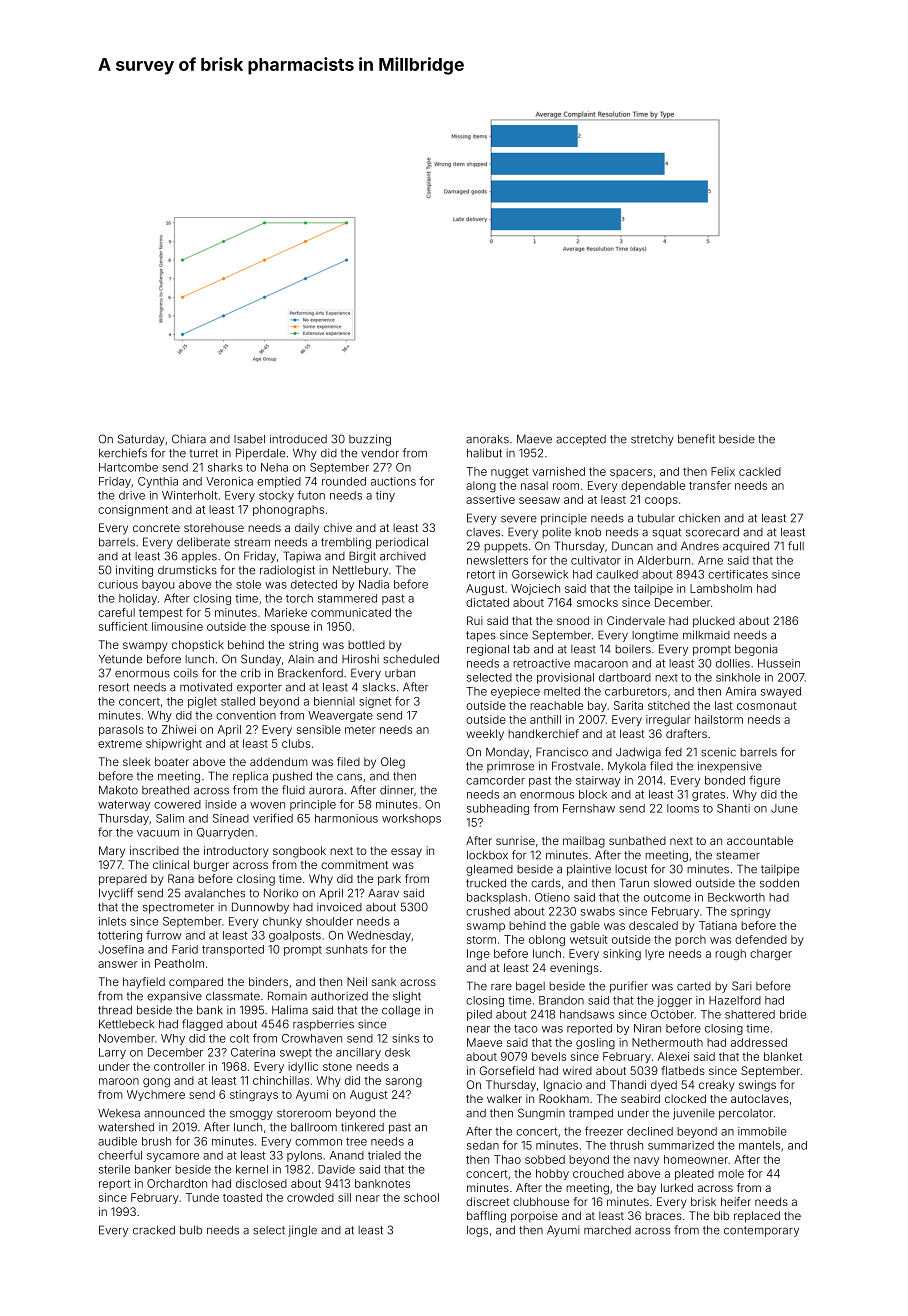  Describe the element at coordinates (477, 1231) in the document. I see `logs` at that location.
